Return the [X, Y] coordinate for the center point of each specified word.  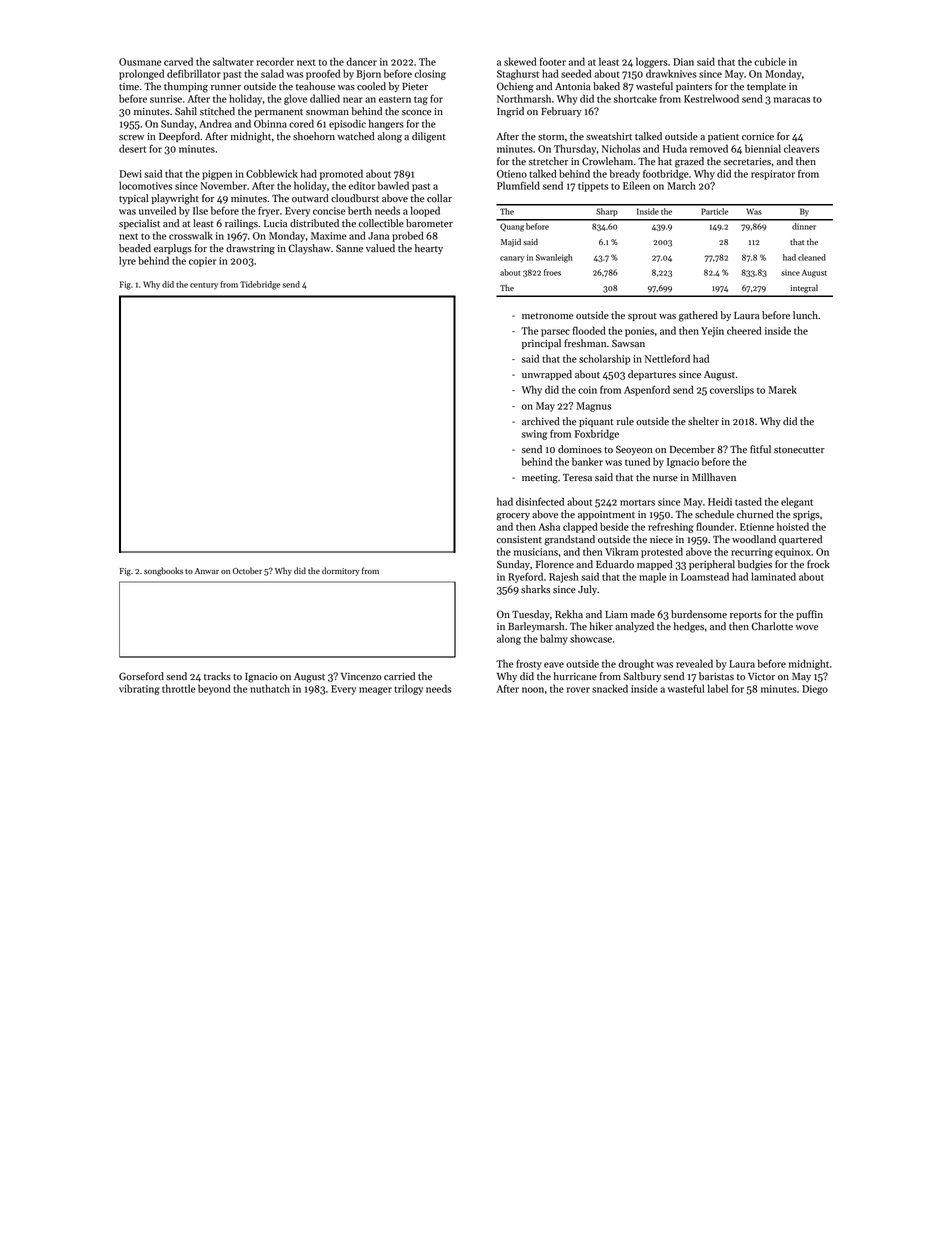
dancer [361, 61]
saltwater [233, 61]
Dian [683, 62]
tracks [217, 676]
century [204, 286]
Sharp [607, 212]
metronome [547, 316]
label [718, 688]
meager [375, 691]
